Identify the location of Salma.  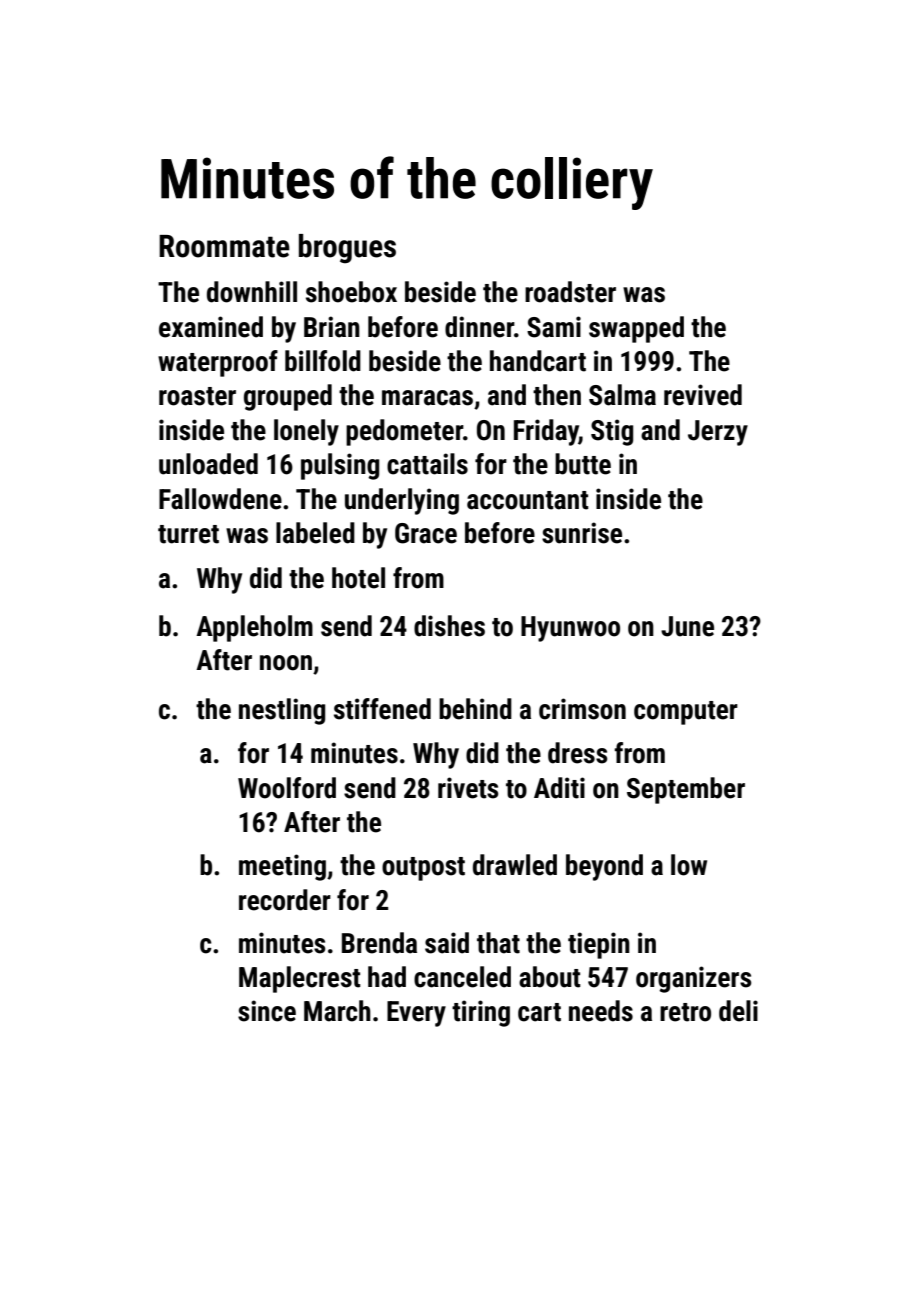
(622, 395).
